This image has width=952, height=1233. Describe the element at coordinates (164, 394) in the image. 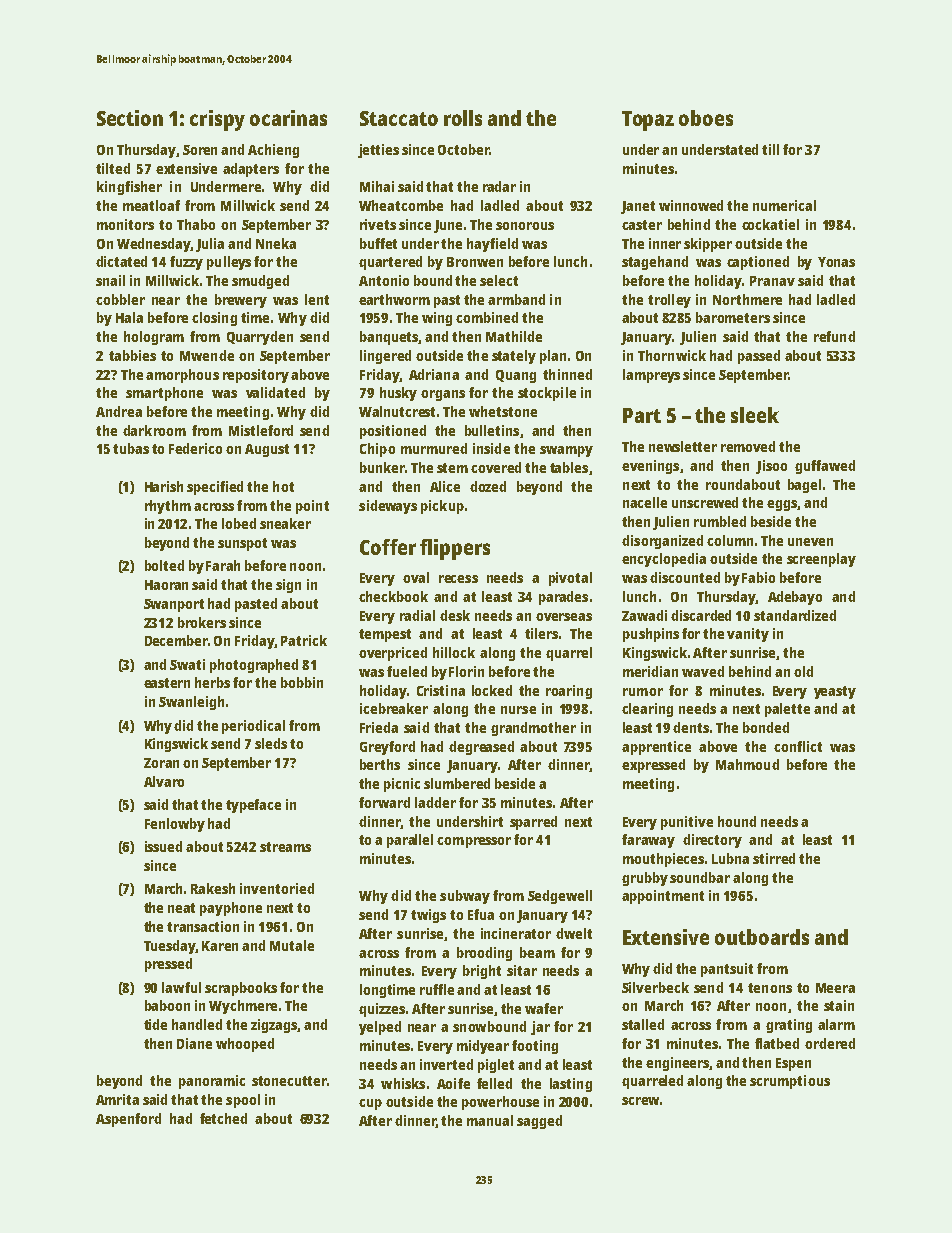

I see `smartphone` at that location.
